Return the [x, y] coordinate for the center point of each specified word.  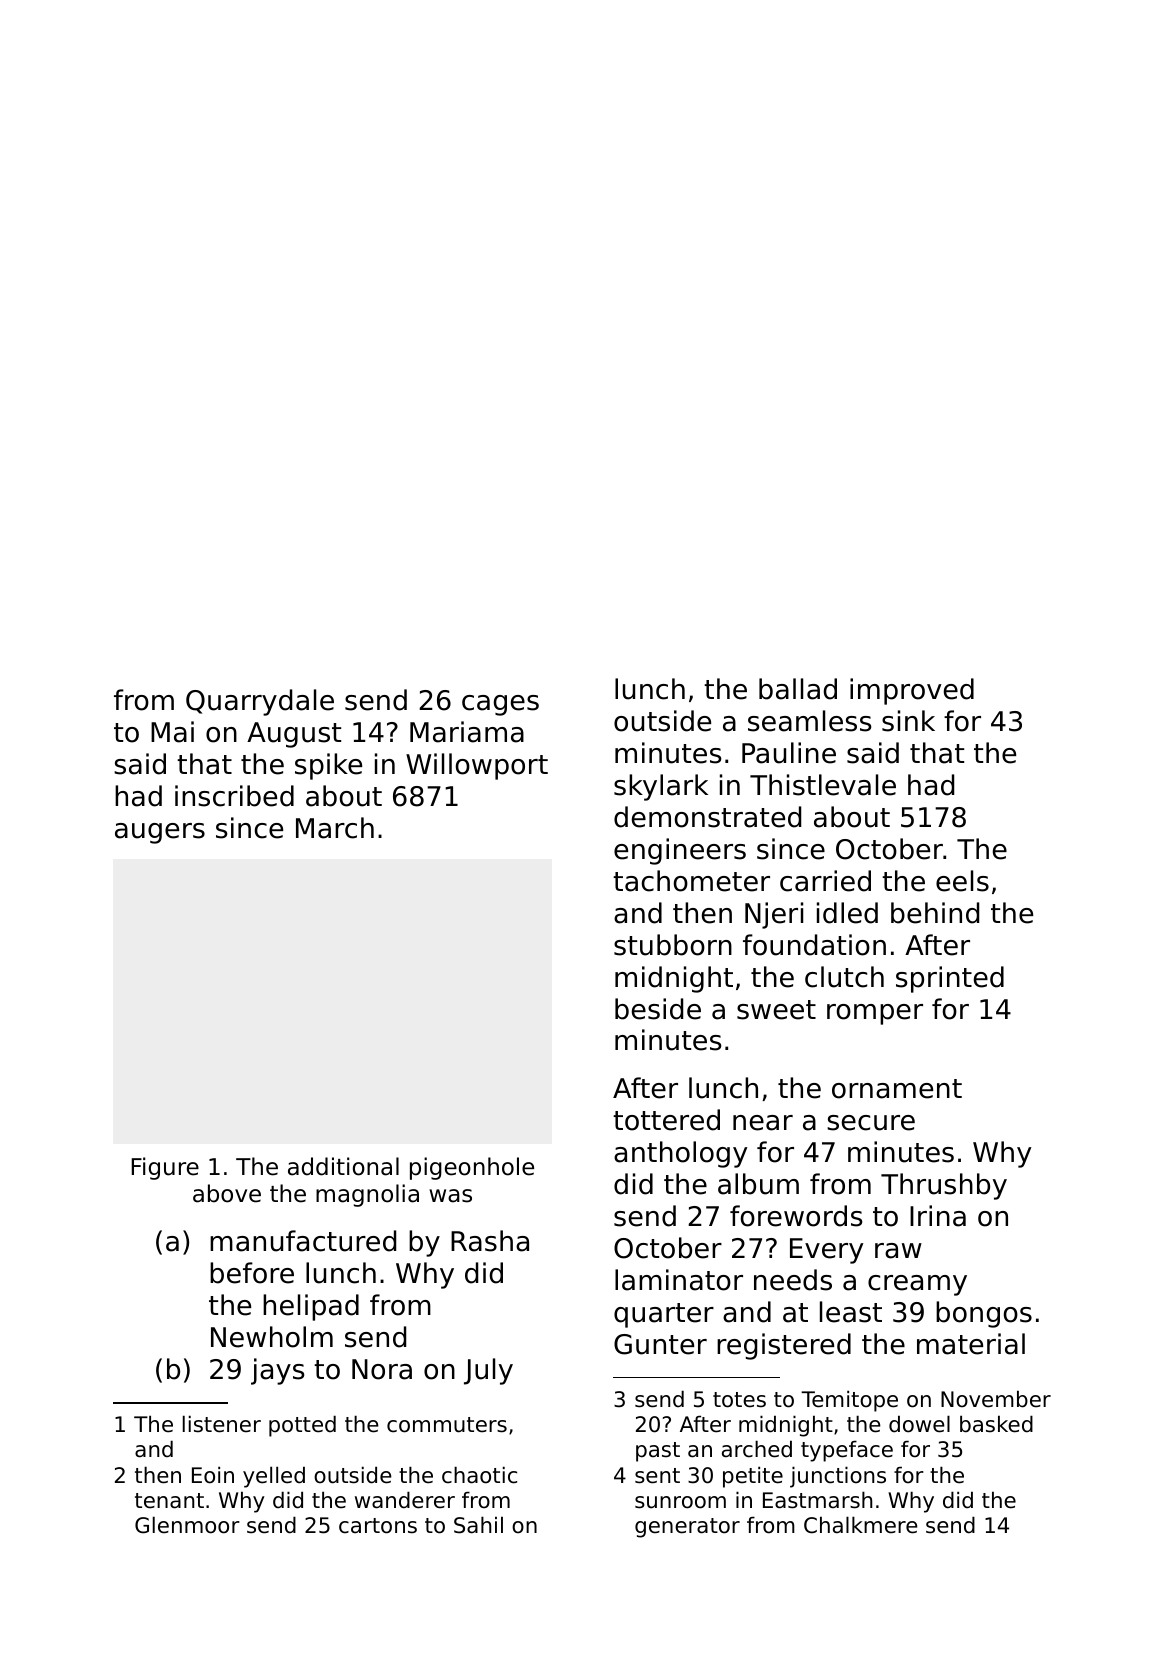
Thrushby [944, 1186]
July [488, 1371]
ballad [798, 689]
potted [302, 1426]
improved [912, 691]
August [294, 735]
